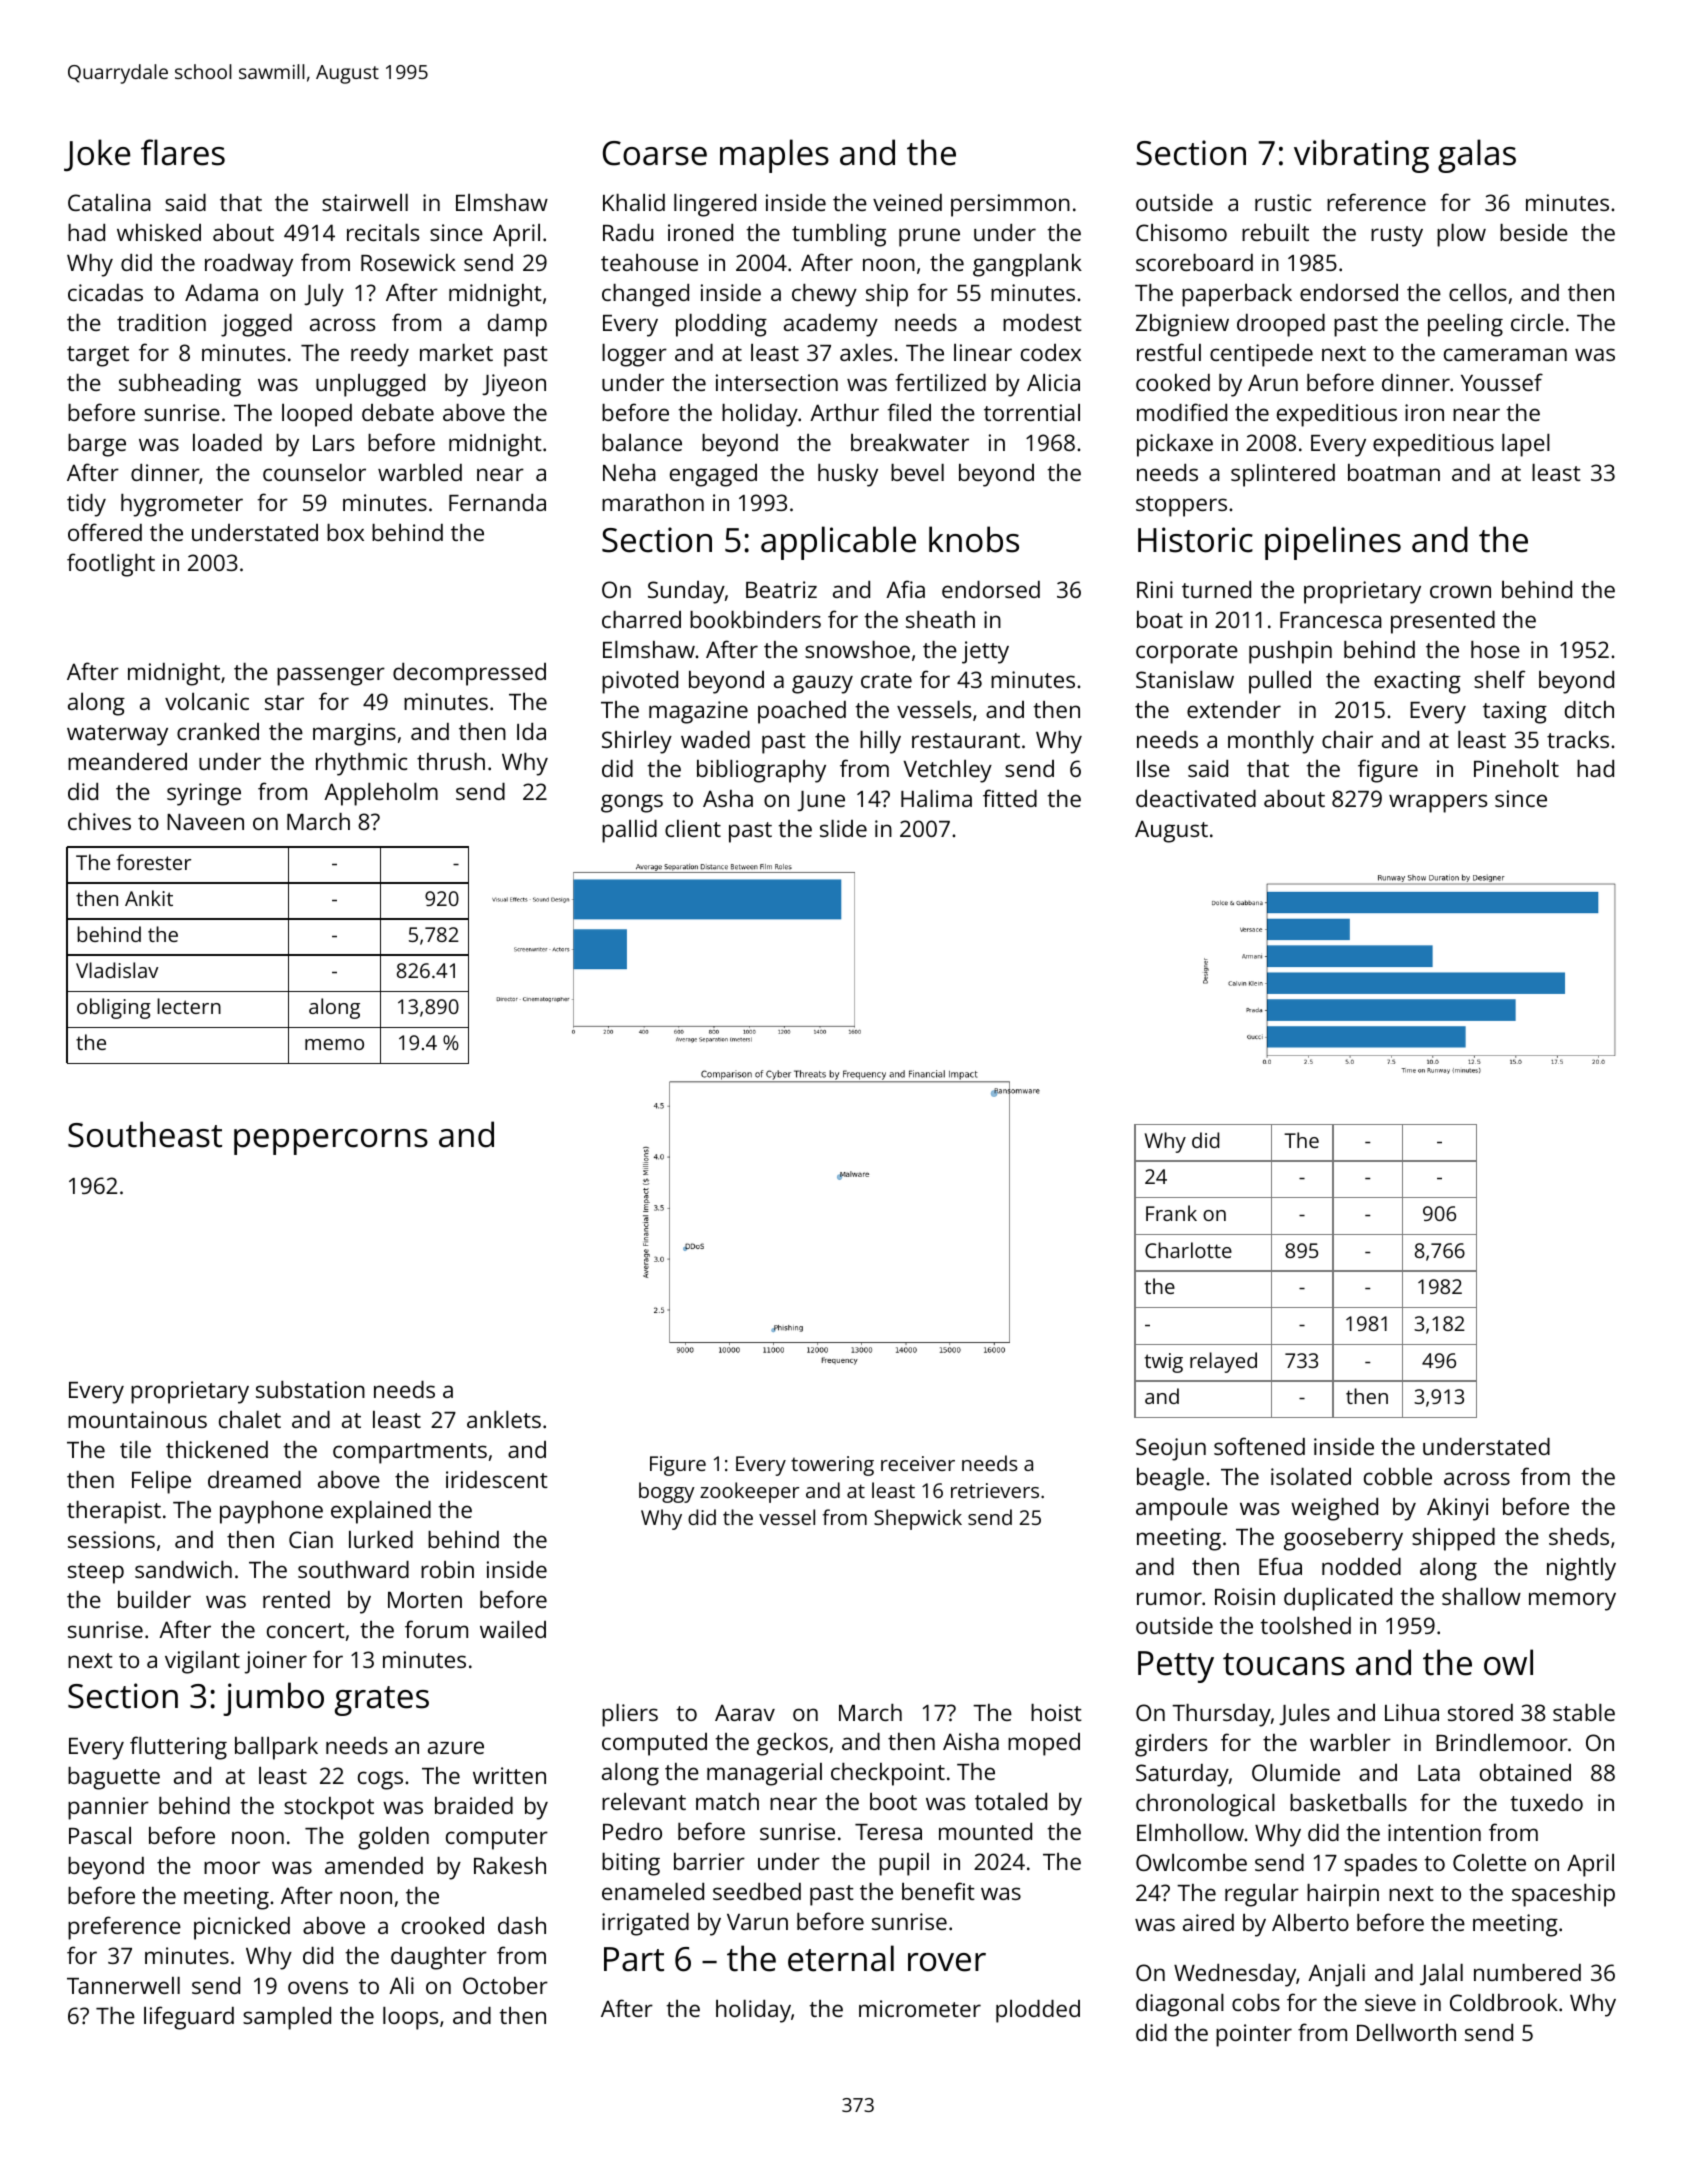 The height and width of the screenshot is (2178, 1683). What do you see at coordinates (207, 701) in the screenshot?
I see `volcanic` at bounding box center [207, 701].
